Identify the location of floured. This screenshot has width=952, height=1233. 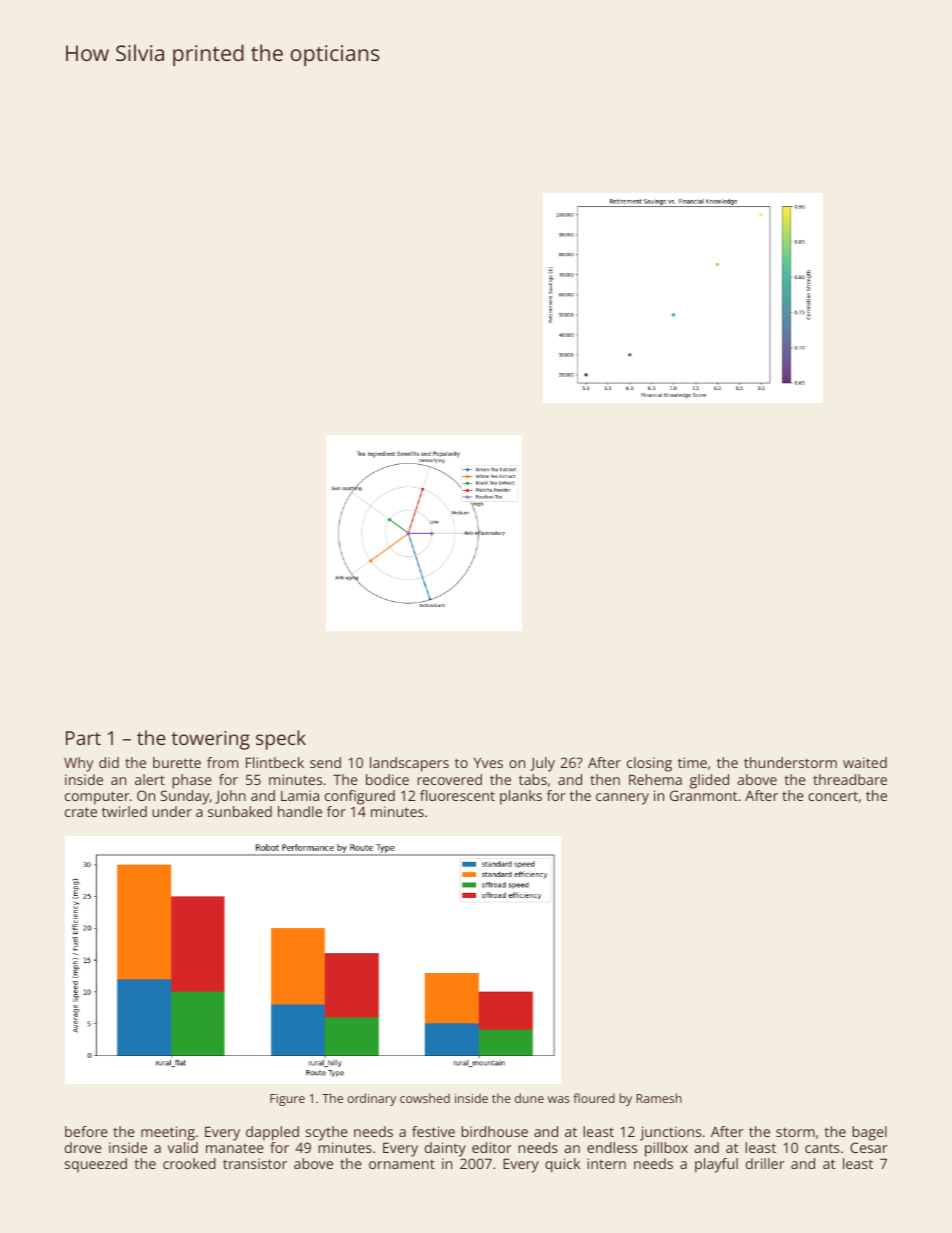
(594, 1098).
